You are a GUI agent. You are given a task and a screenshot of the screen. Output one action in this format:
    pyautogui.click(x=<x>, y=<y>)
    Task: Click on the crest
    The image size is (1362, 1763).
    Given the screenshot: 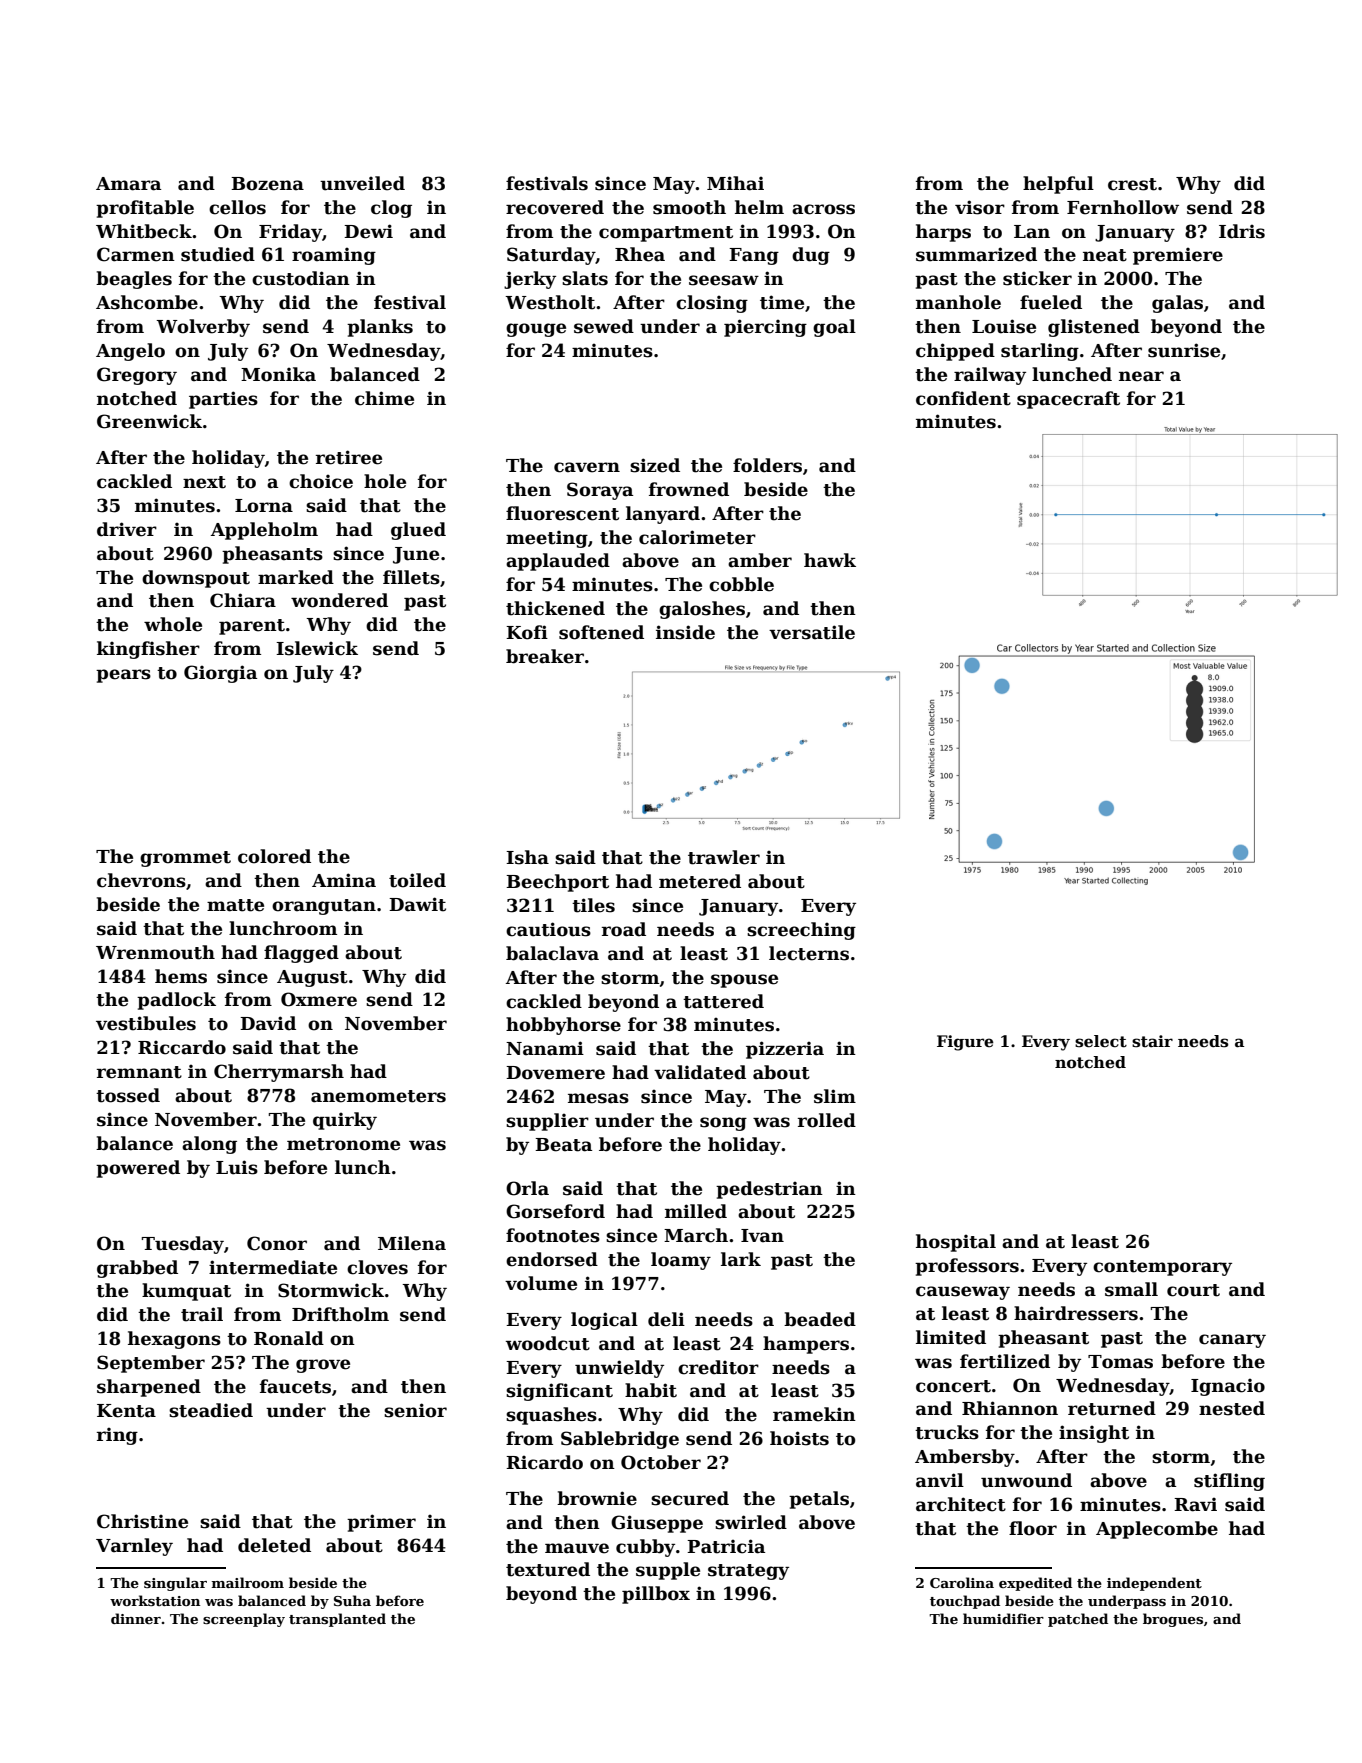 What is the action you would take?
    pyautogui.click(x=1132, y=184)
